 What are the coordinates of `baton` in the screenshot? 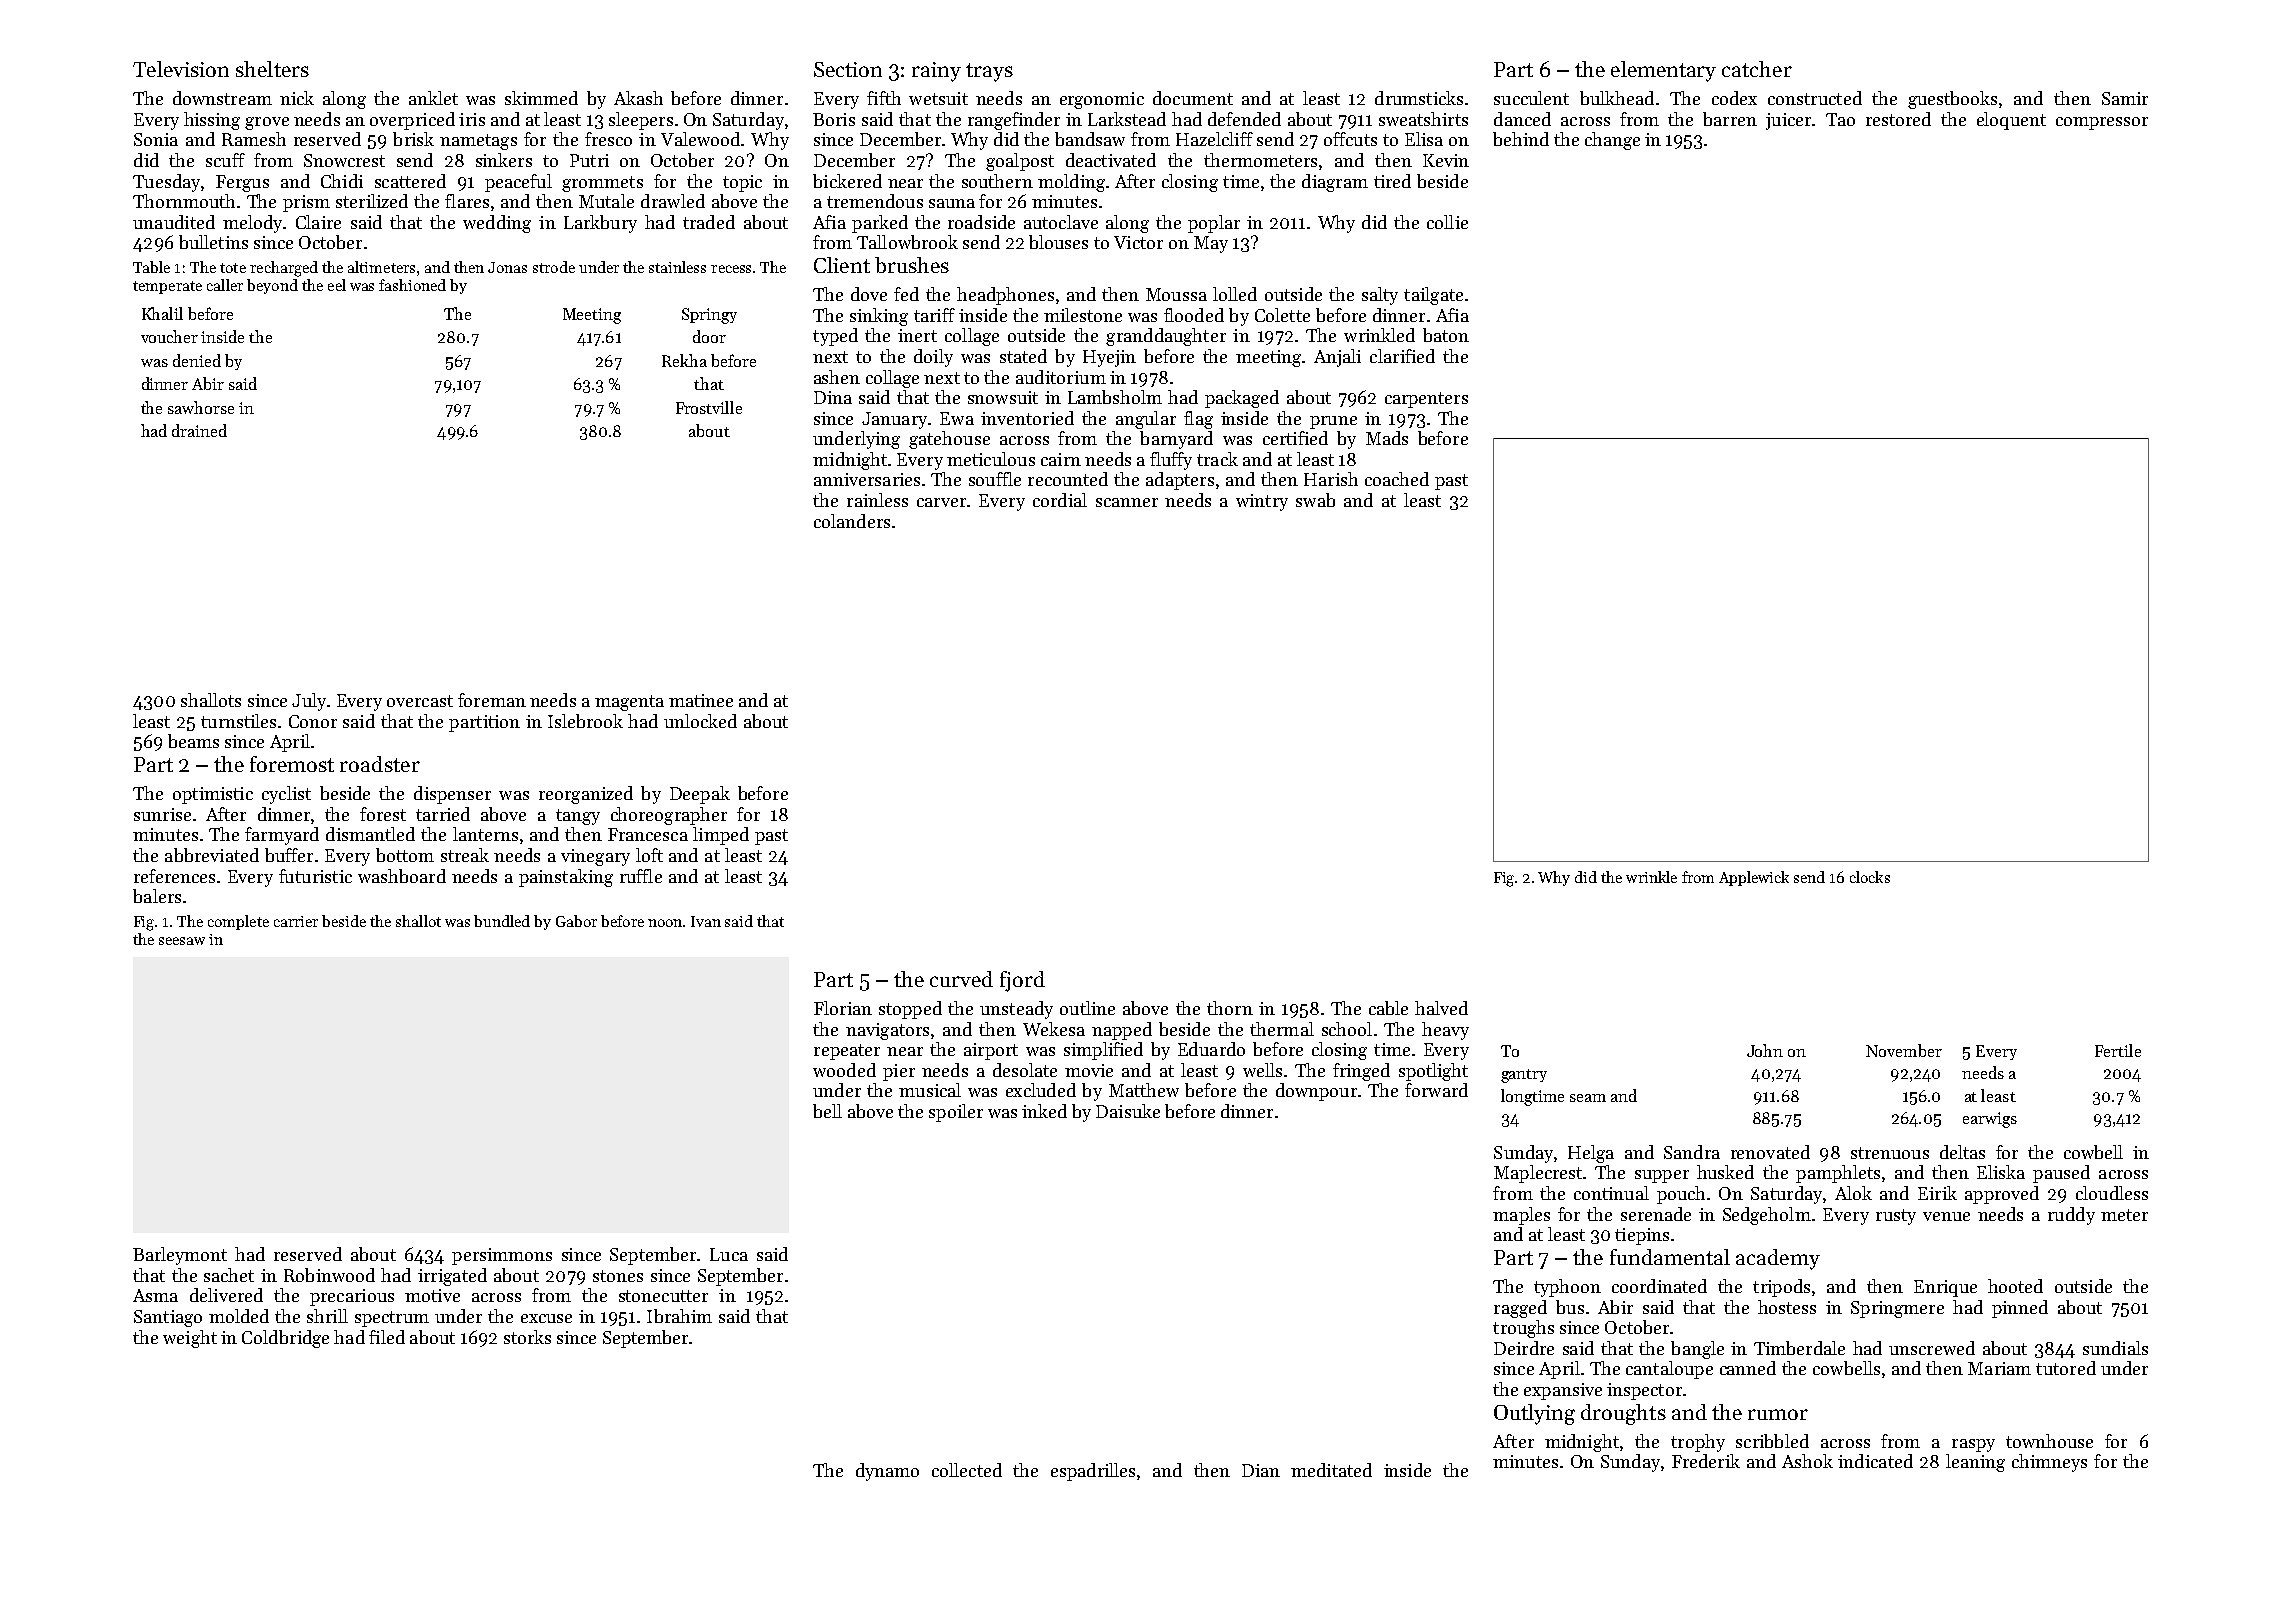 It's located at (1446, 335).
